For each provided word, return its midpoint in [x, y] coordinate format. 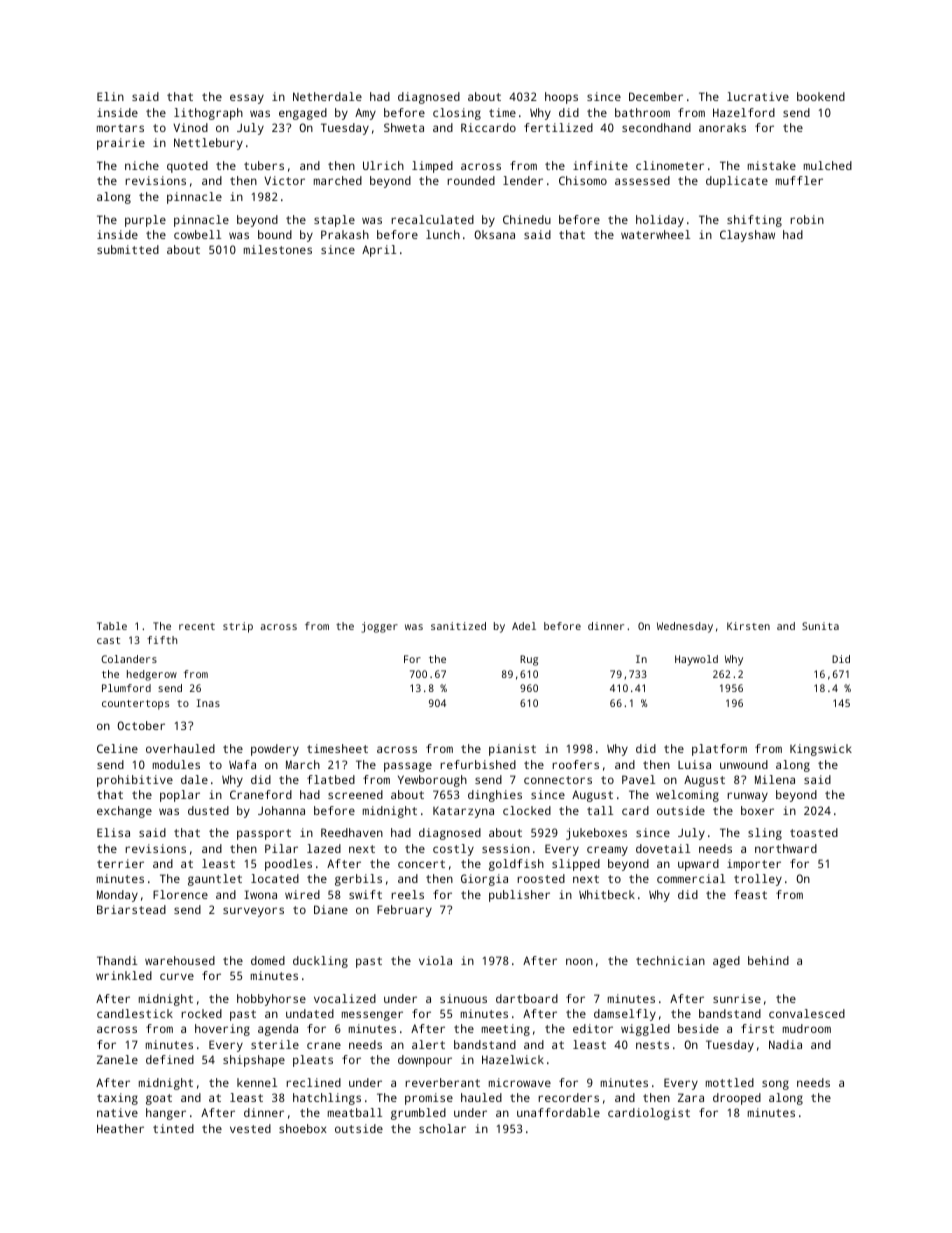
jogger [380, 627]
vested [250, 1128]
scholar [442, 1128]
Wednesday [685, 627]
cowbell [197, 234]
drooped [737, 1099]
